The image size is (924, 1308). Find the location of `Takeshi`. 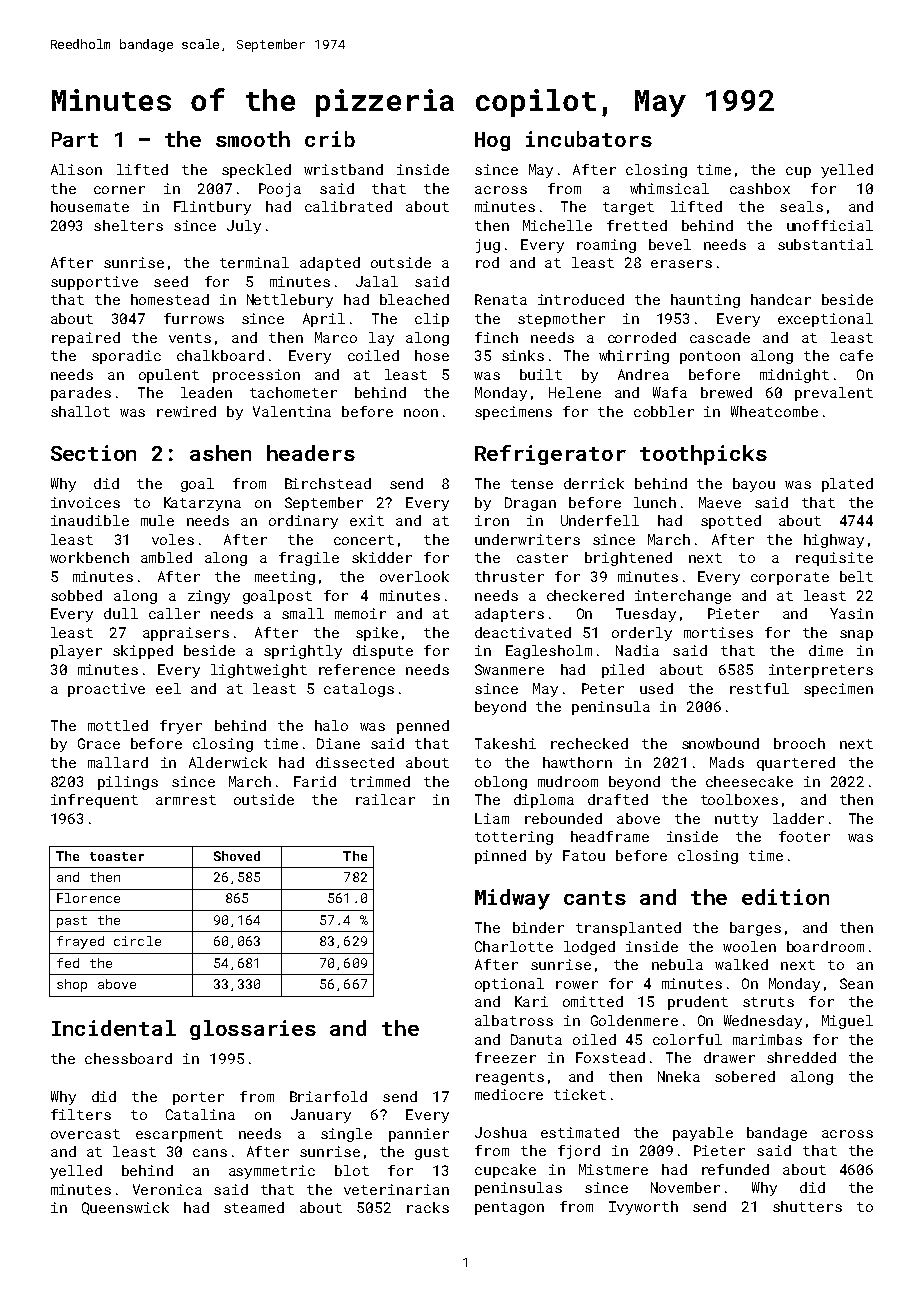

Takeshi is located at coordinates (505, 743).
